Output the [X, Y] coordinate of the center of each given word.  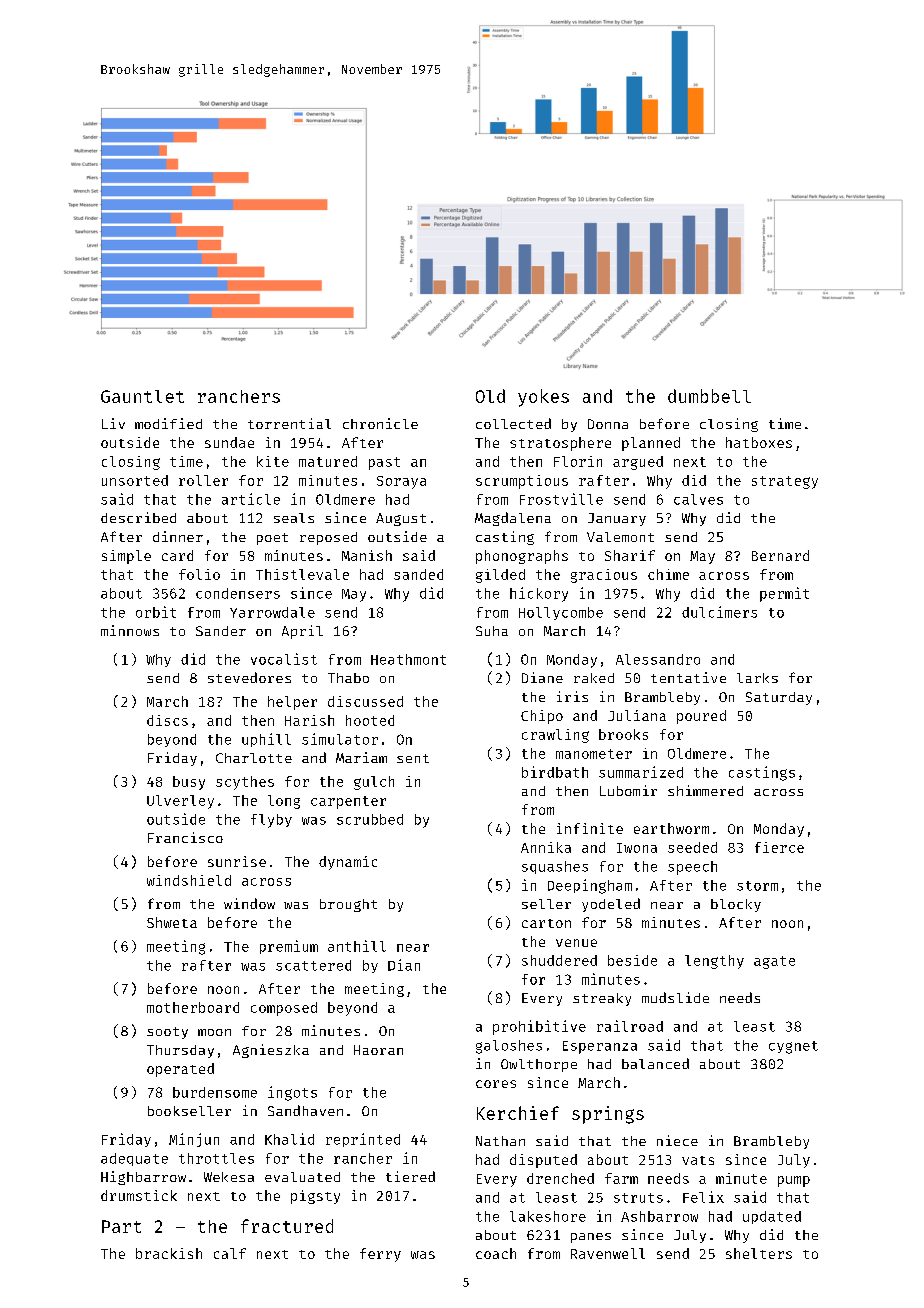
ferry [380, 1255]
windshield [189, 880]
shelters [759, 1253]
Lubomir [628, 790]
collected [513, 423]
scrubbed [370, 819]
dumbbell [709, 396]
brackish [169, 1253]
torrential [289, 423]
